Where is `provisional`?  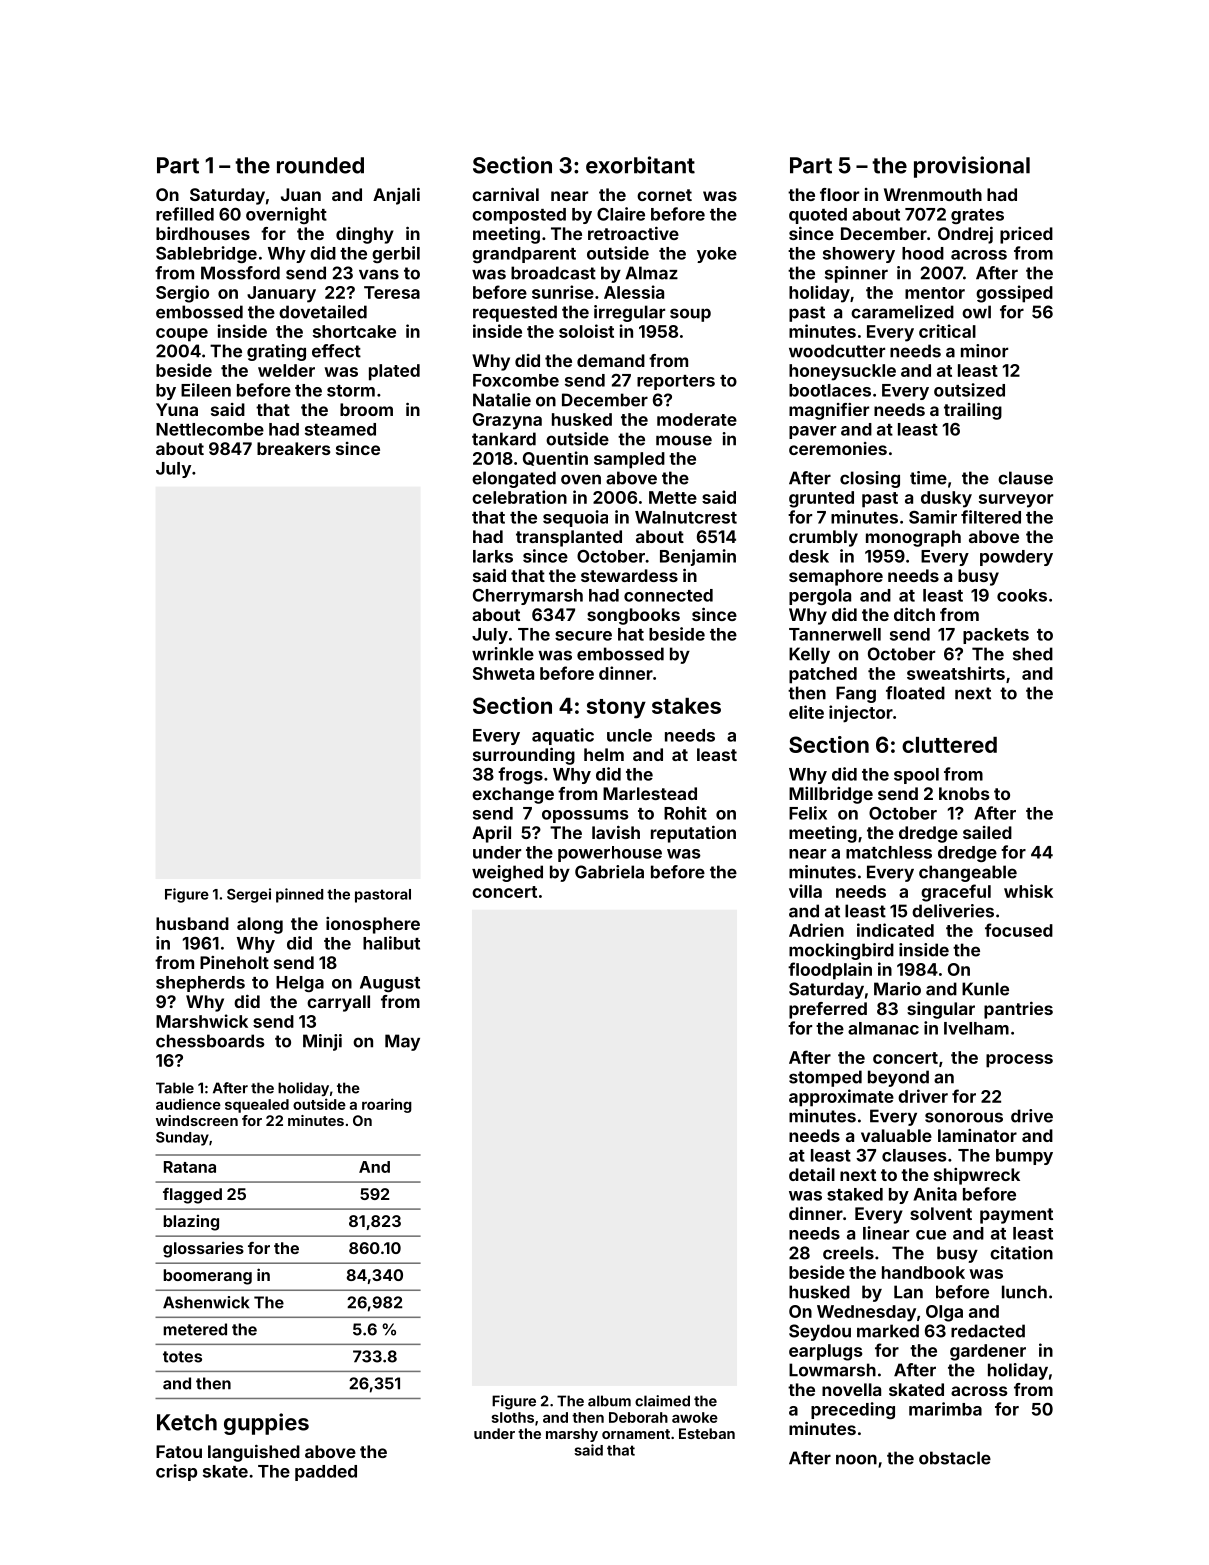 provisional is located at coordinates (972, 167).
